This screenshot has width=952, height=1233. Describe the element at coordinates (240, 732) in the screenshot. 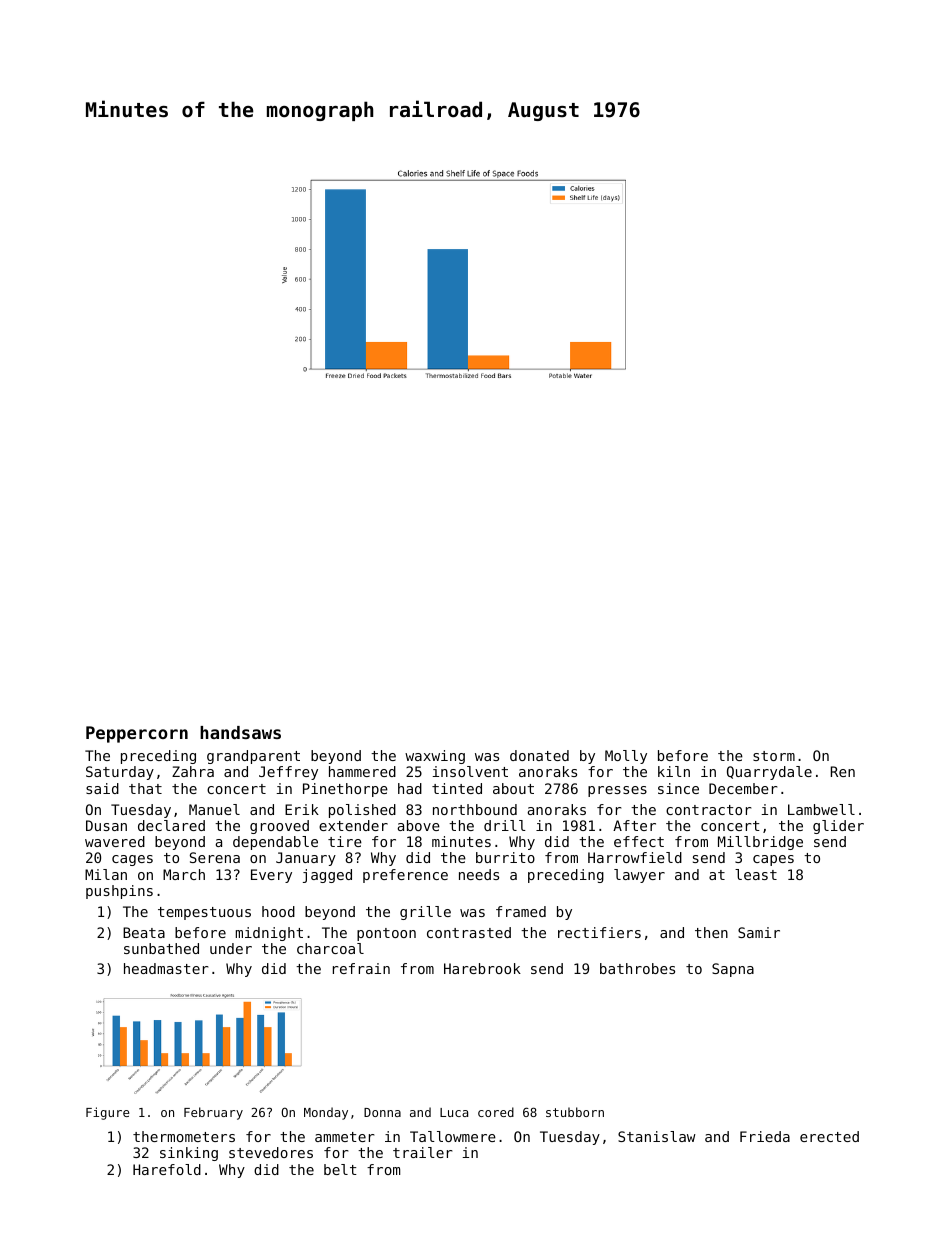

I see `handsaws` at that location.
